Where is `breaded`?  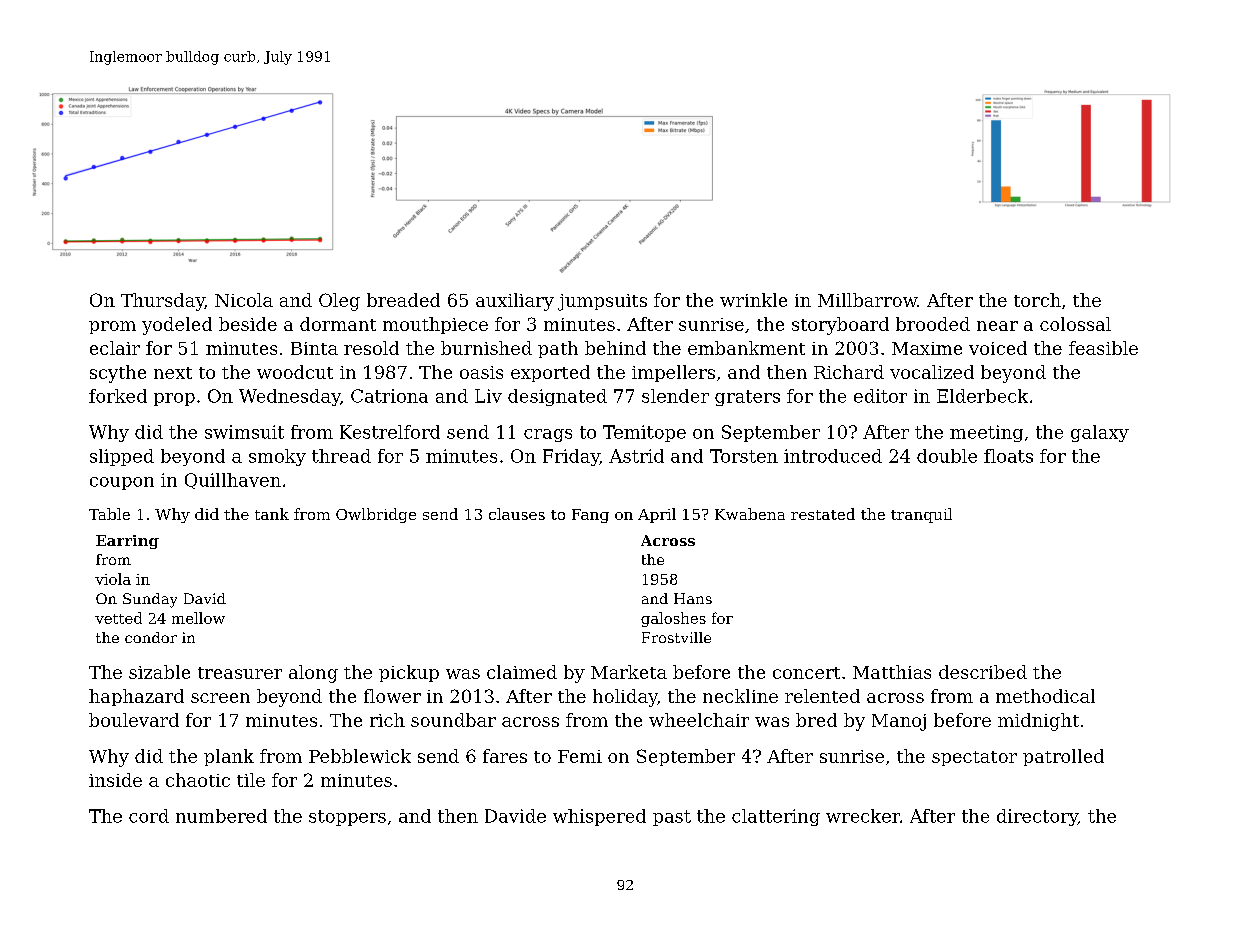
breaded is located at coordinates (403, 300).
